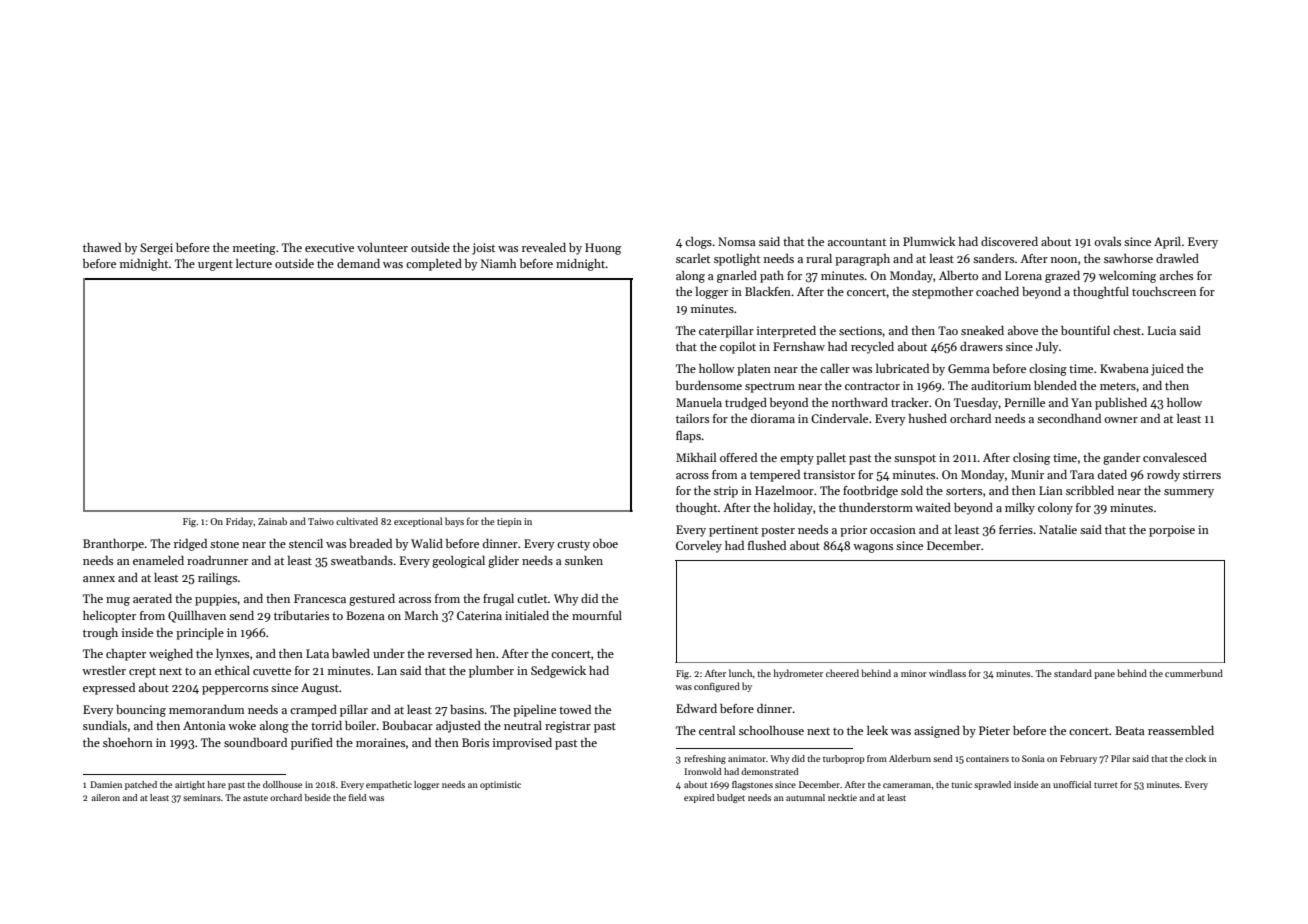 This screenshot has width=1308, height=924. What do you see at coordinates (240, 522) in the screenshot?
I see `Friday` at bounding box center [240, 522].
